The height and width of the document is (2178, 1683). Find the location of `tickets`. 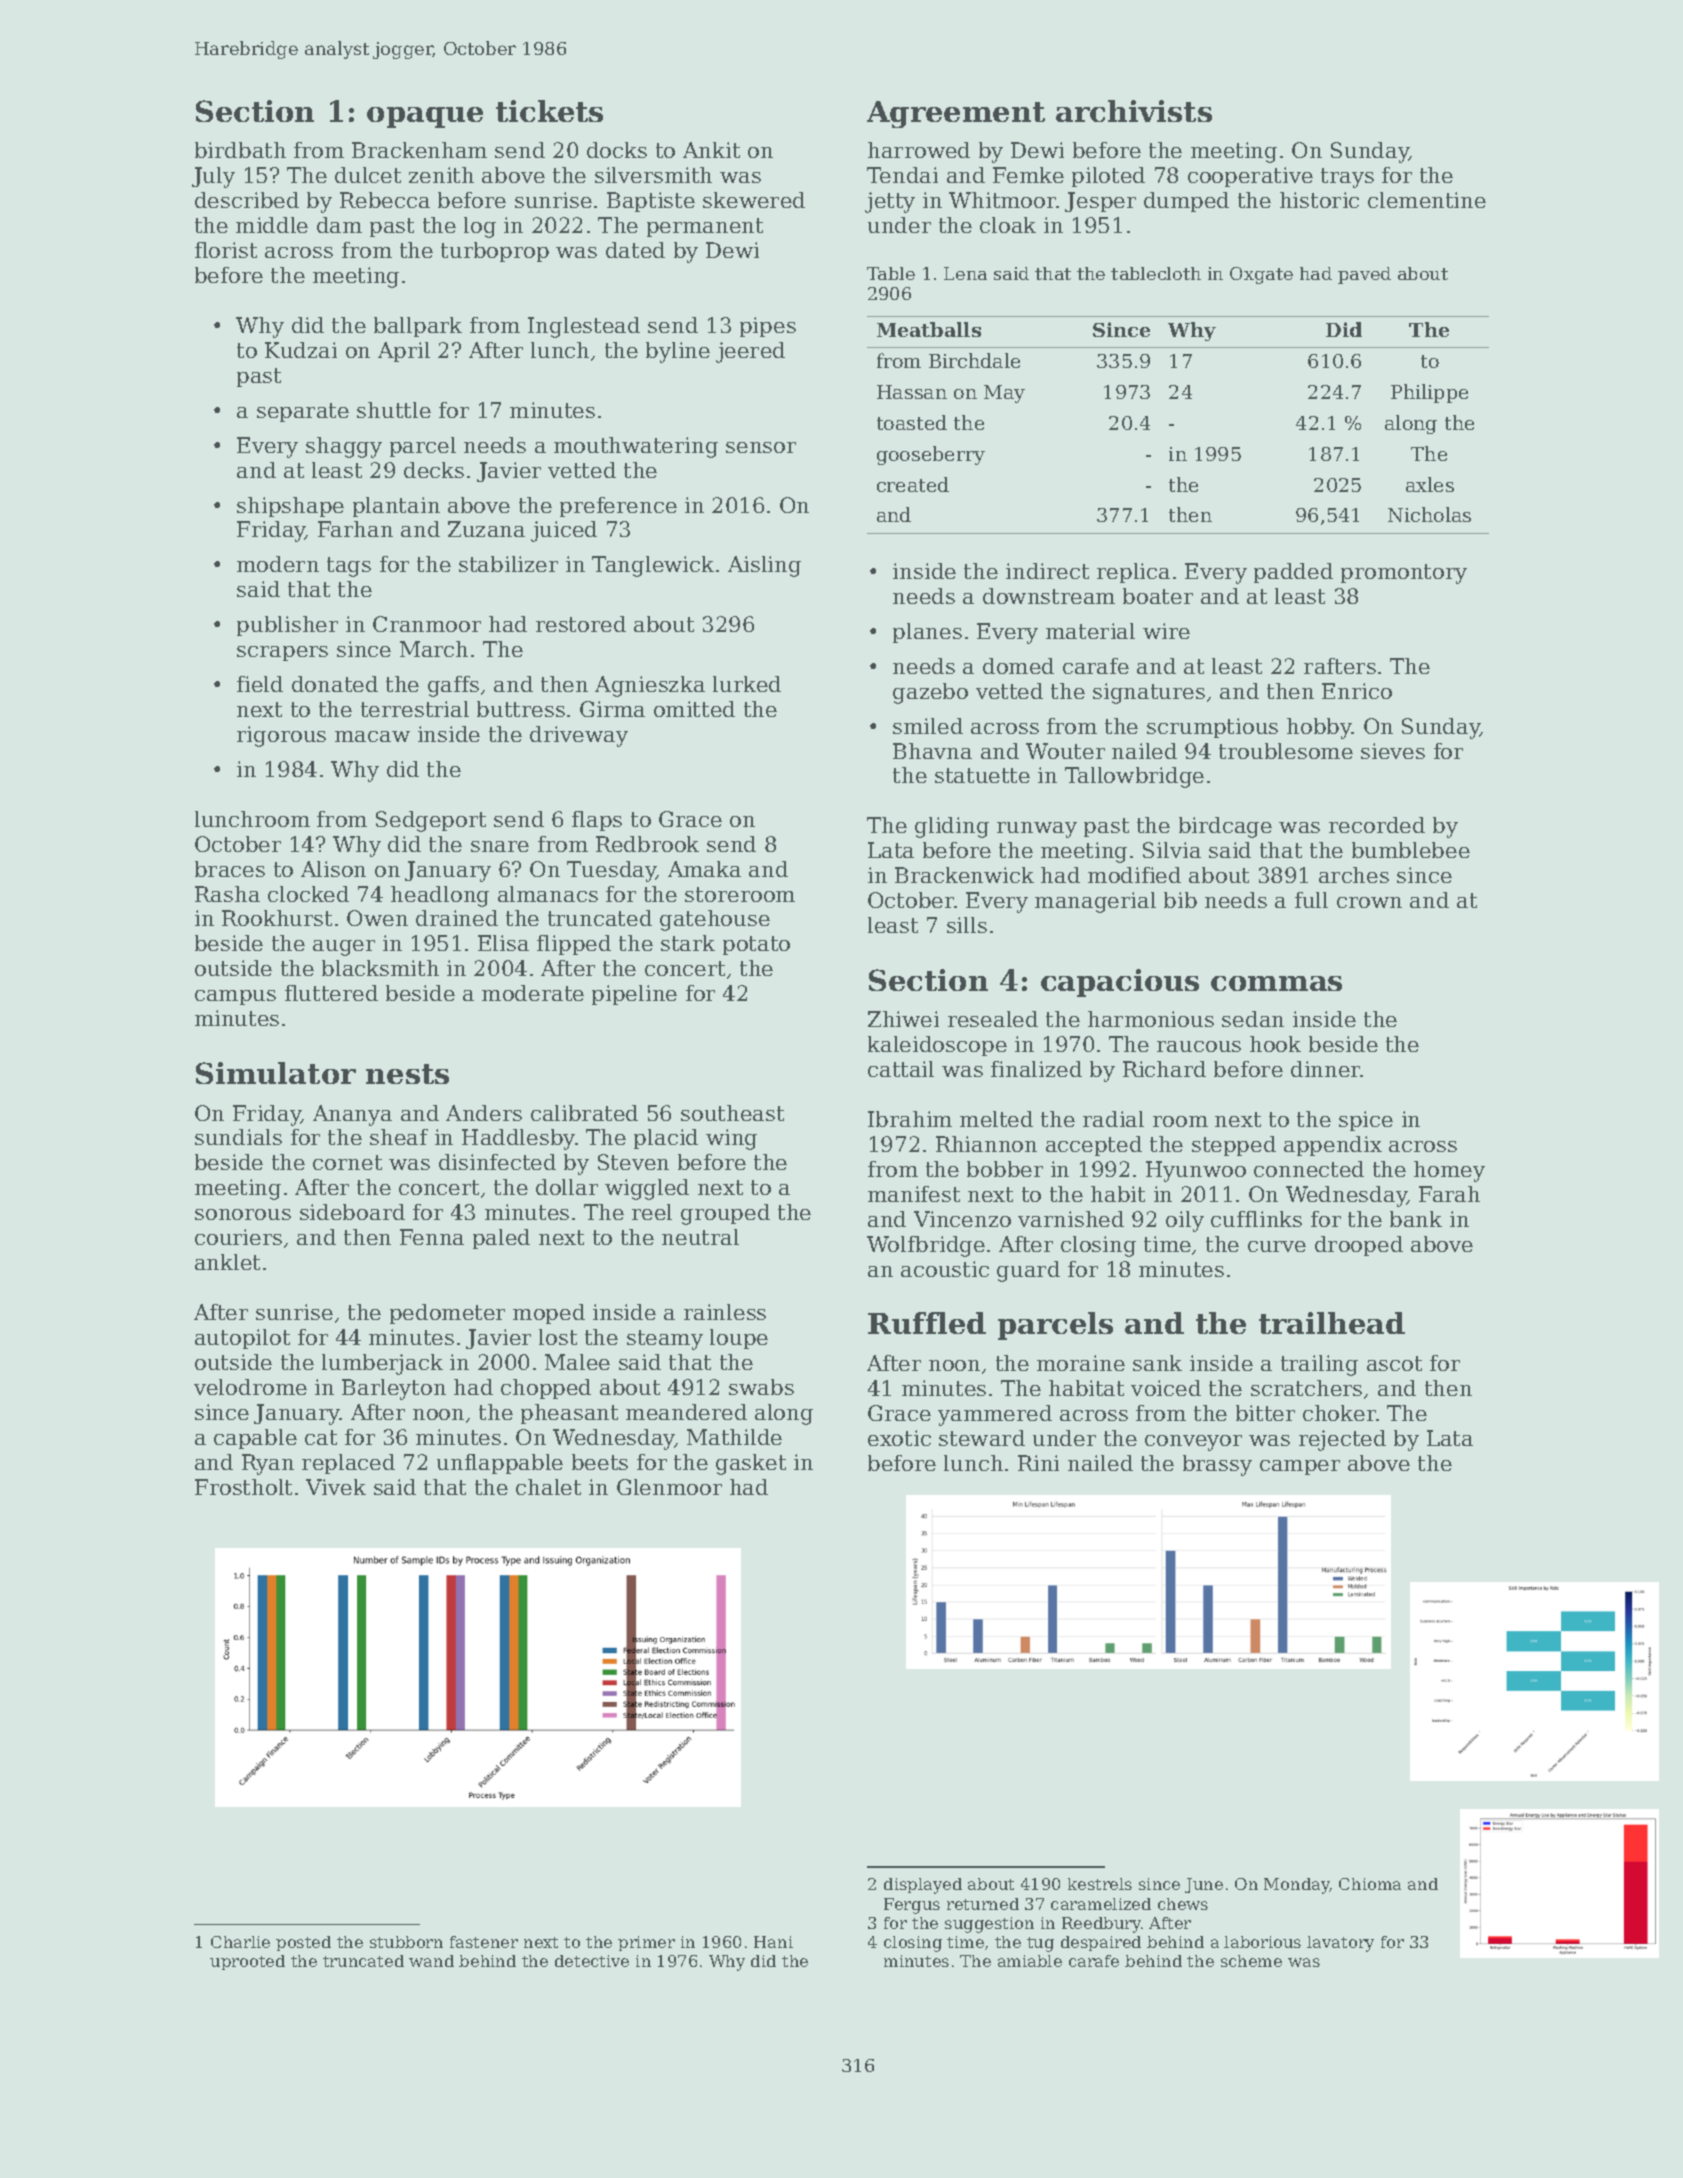

tickets is located at coordinates (549, 111).
